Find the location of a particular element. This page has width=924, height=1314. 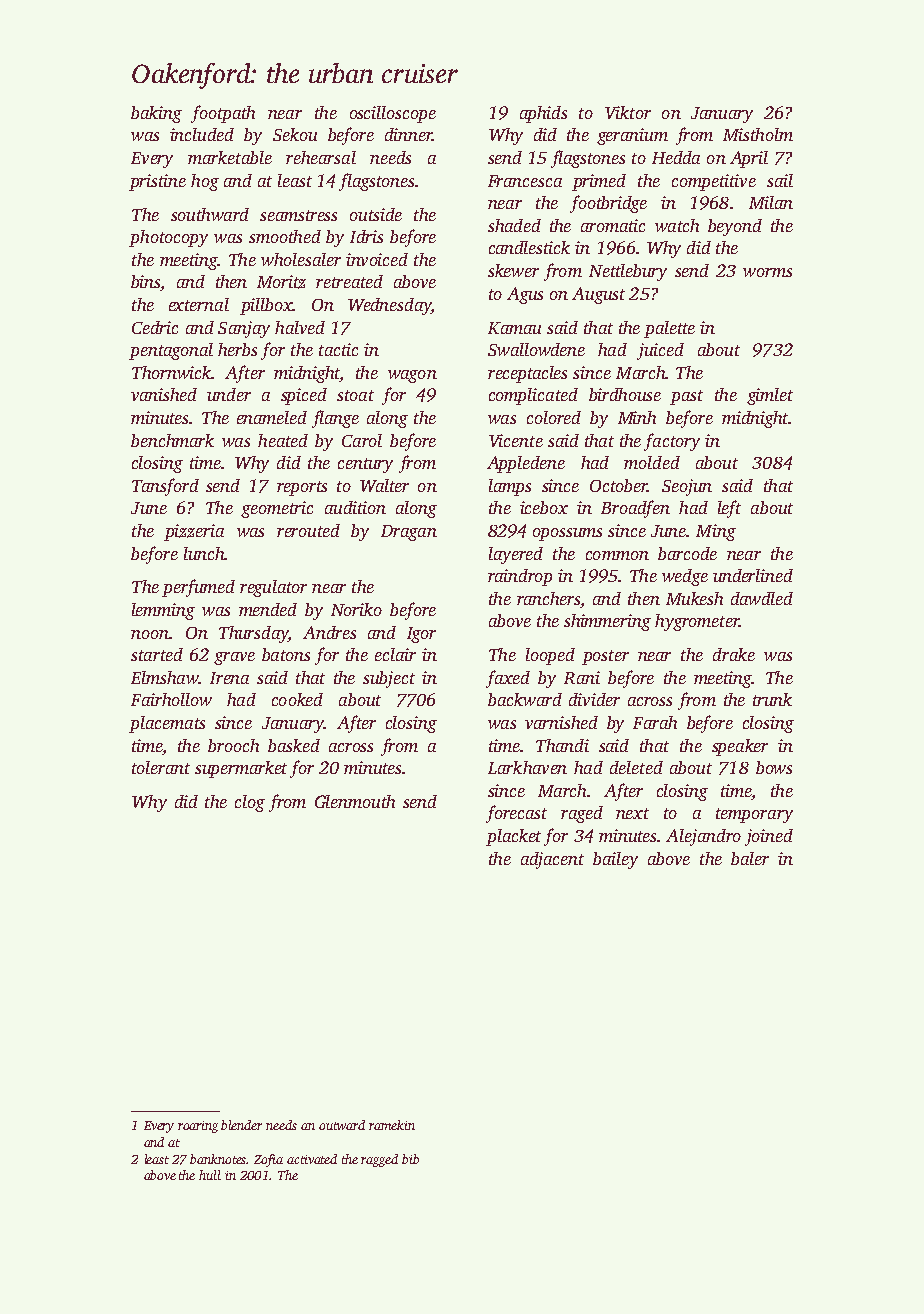

bib is located at coordinates (410, 1159).
